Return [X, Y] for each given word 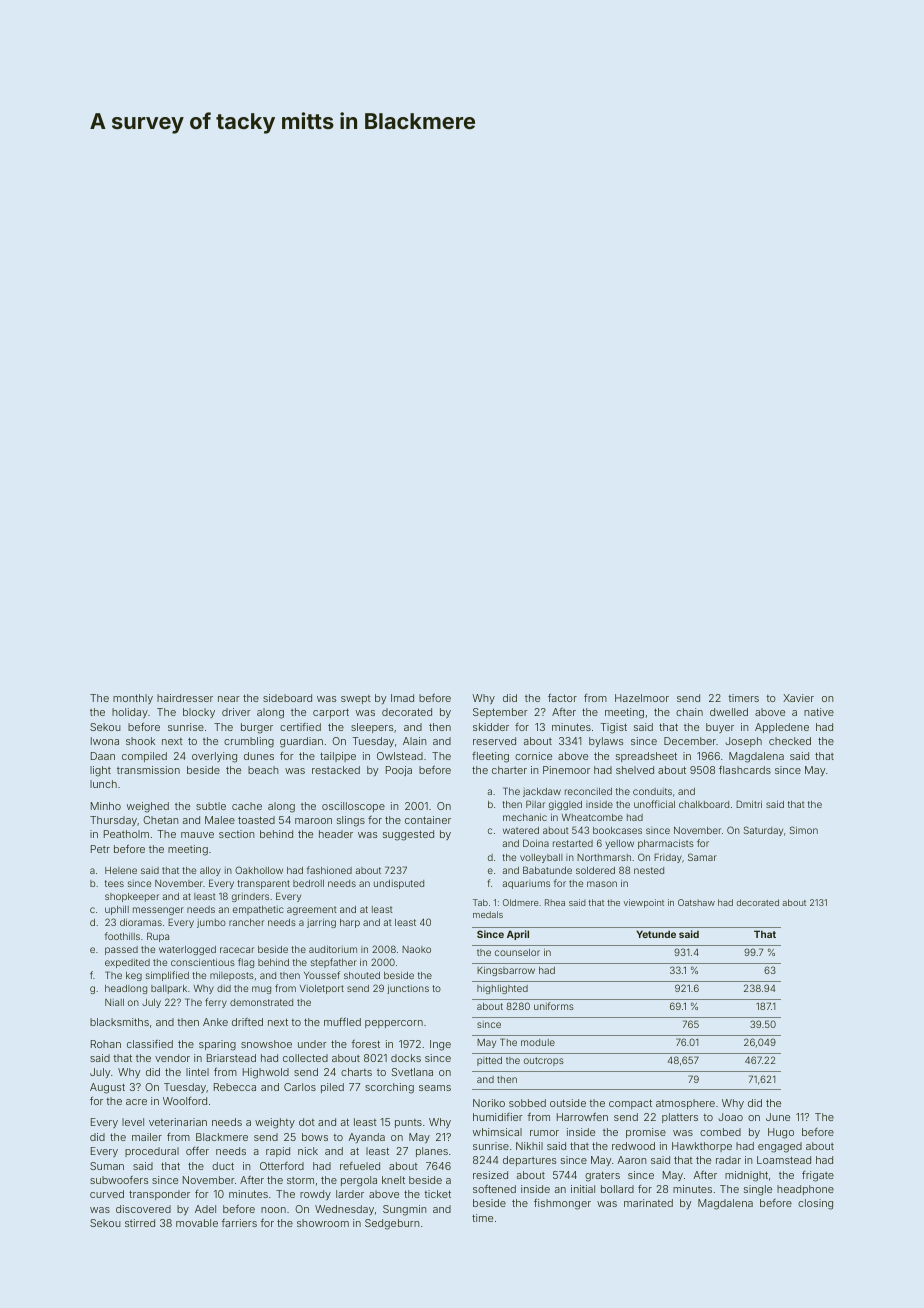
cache [247, 806]
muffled [342, 1021]
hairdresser [185, 698]
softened [494, 1188]
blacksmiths [119, 1022]
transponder [159, 1195]
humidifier [498, 1117]
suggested [408, 835]
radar [728, 1160]
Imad [402, 698]
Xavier [798, 698]
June [778, 1117]
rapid [278, 1152]
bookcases [617, 830]
